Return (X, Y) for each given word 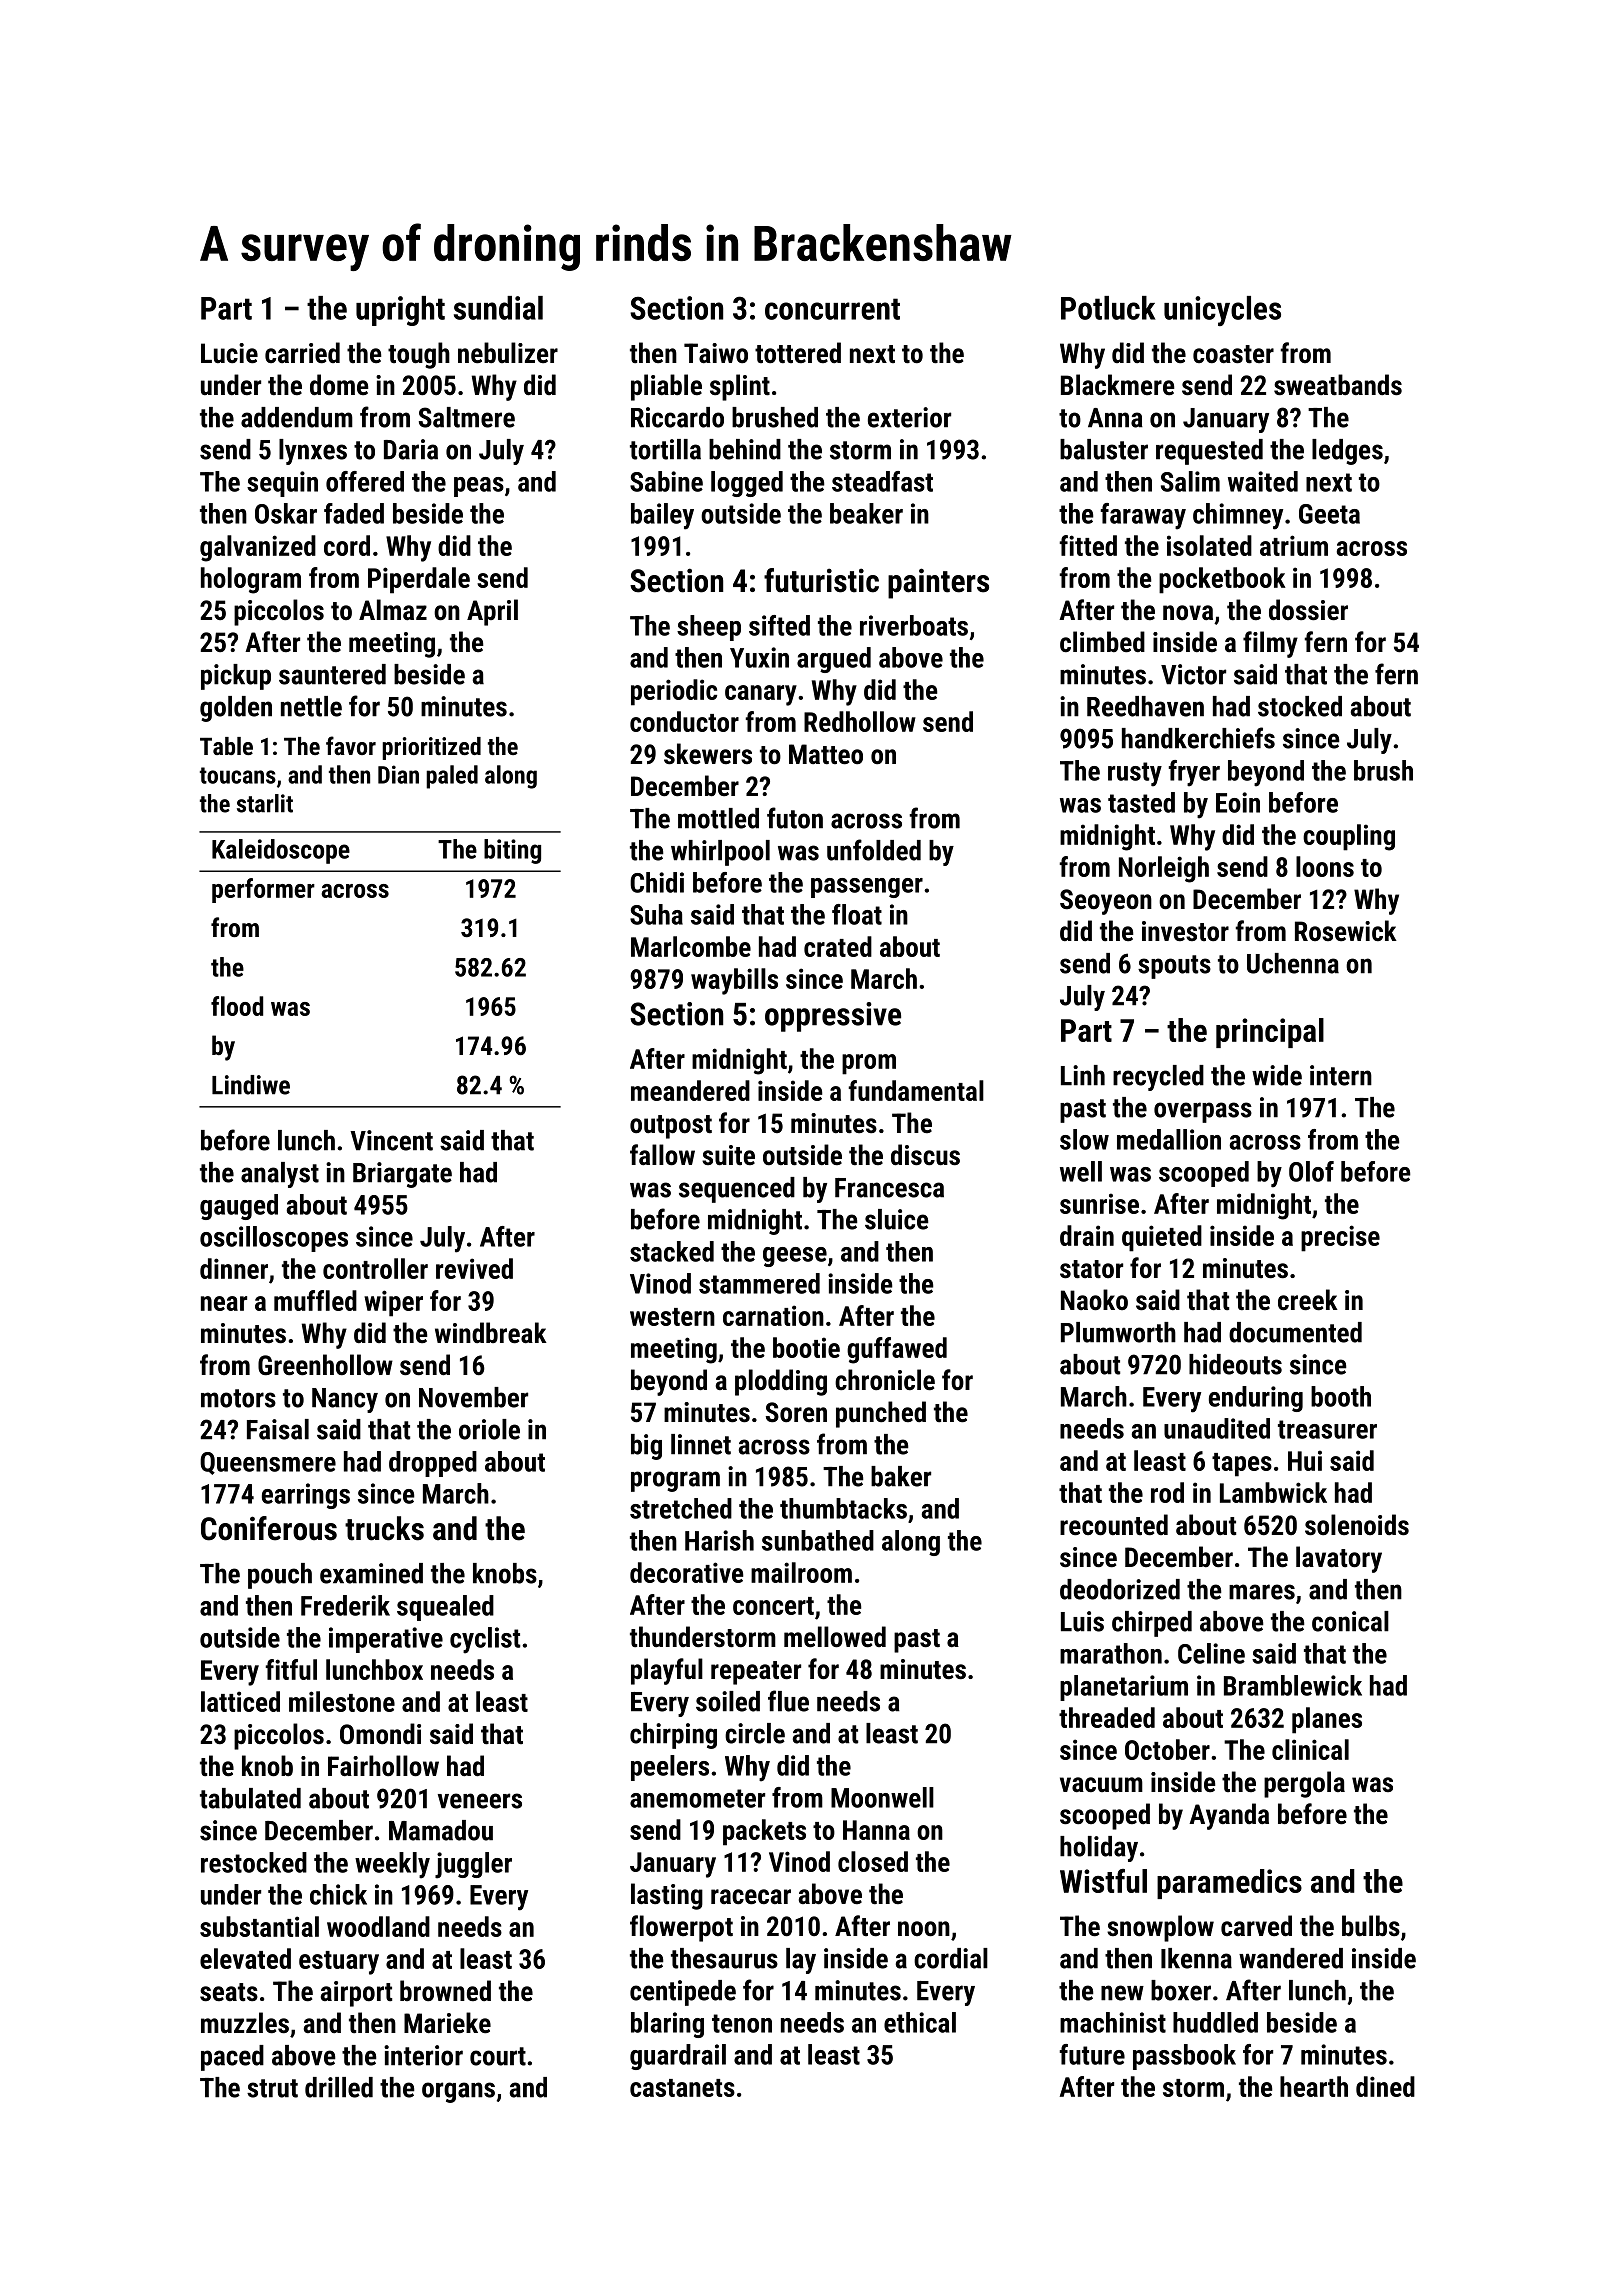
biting (512, 851)
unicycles (1222, 311)
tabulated (250, 1798)
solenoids (1357, 1525)
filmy (1270, 644)
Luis (1082, 1621)
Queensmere (268, 1463)
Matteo (826, 754)
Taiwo (716, 353)
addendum (297, 417)
